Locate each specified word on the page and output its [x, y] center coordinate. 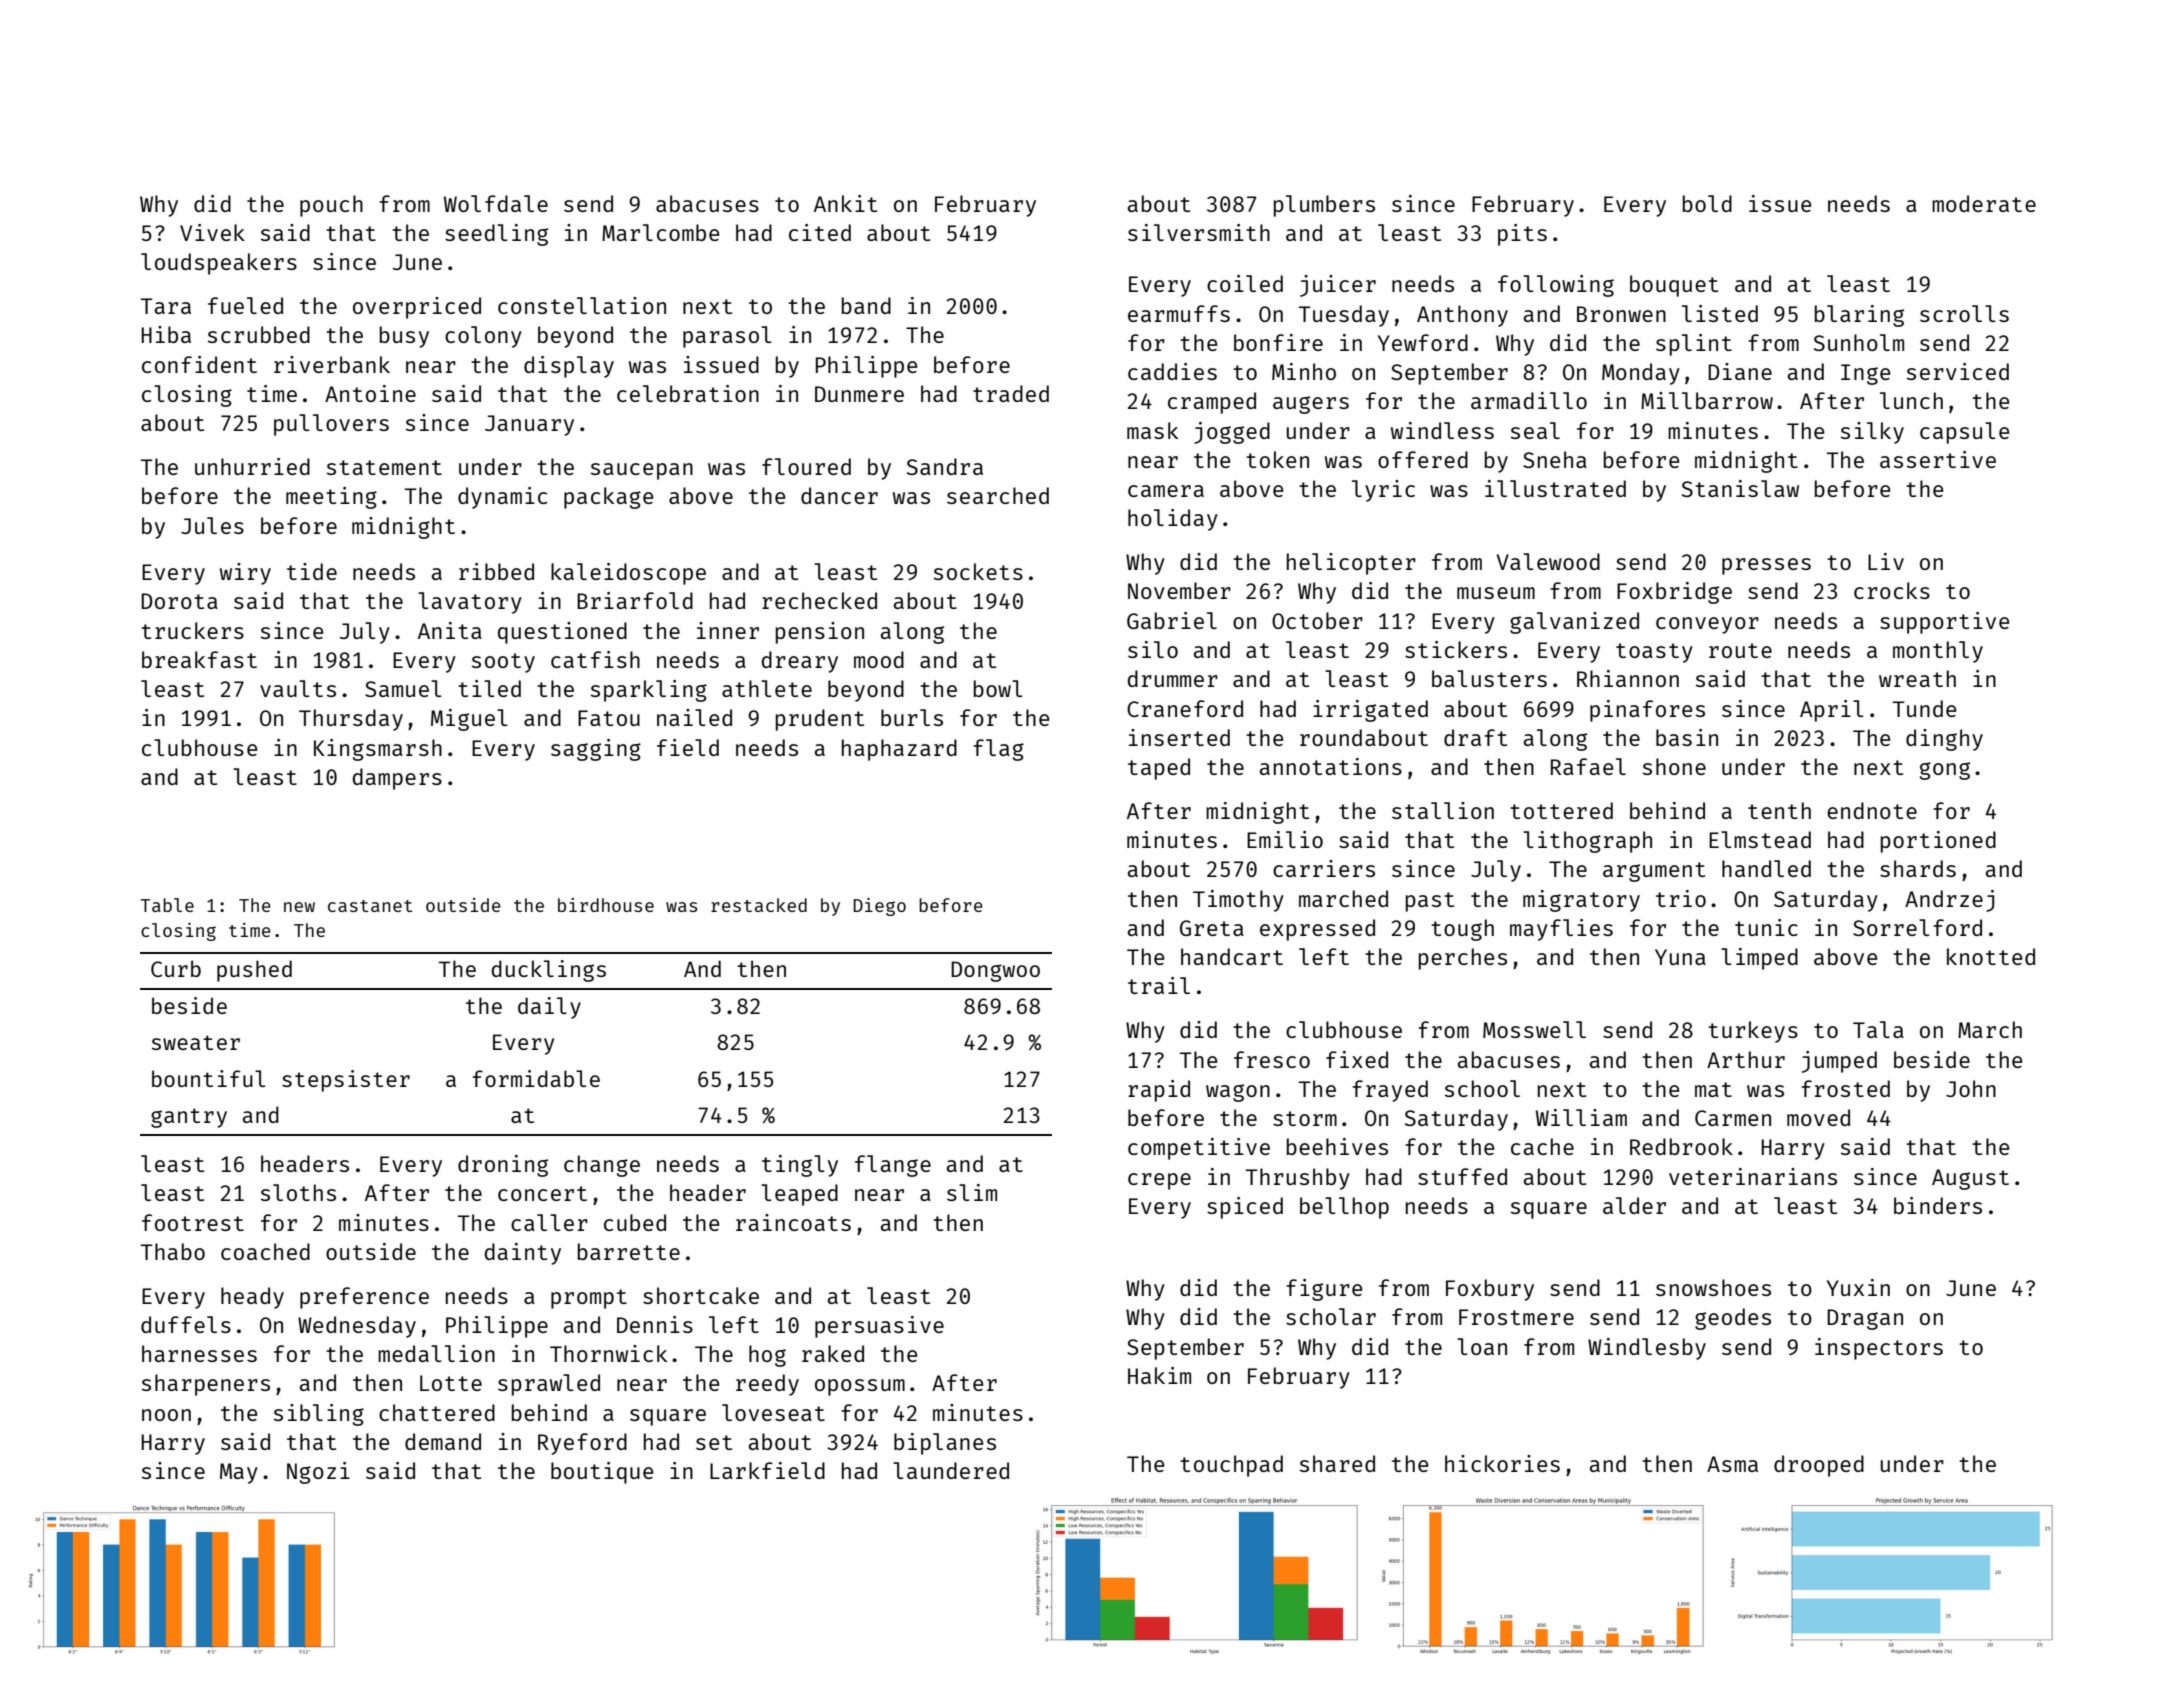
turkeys [1753, 1032]
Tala [1878, 1029]
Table [167, 905]
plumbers [1324, 206]
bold [1707, 203]
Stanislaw [1740, 488]
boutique [602, 1473]
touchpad [1231, 1466]
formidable [536, 1078]
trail [1159, 985]
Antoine [370, 393]
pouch [331, 206]
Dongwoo [995, 971]
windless [1442, 430]
